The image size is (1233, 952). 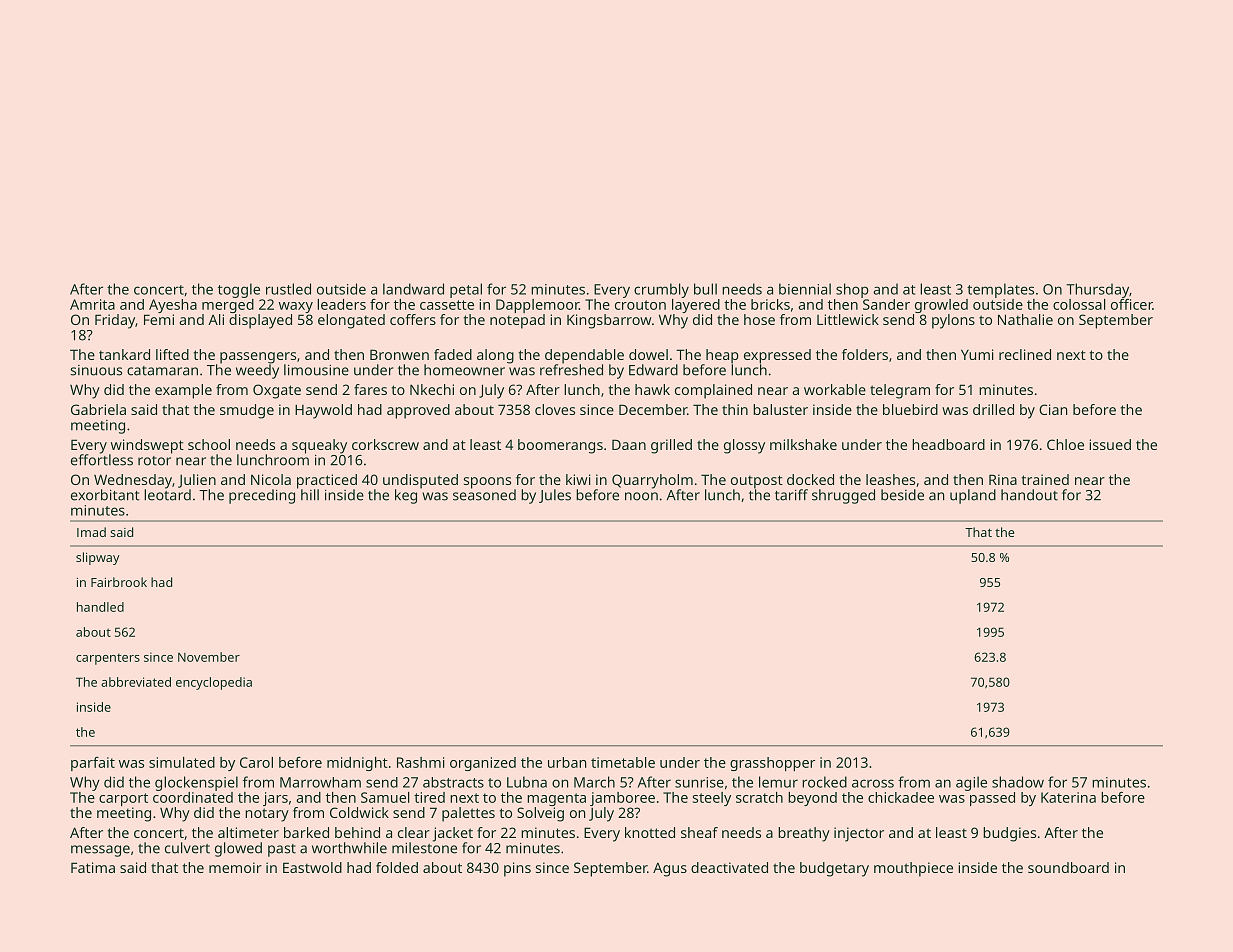 What do you see at coordinates (1025, 354) in the document?
I see `reclined` at bounding box center [1025, 354].
